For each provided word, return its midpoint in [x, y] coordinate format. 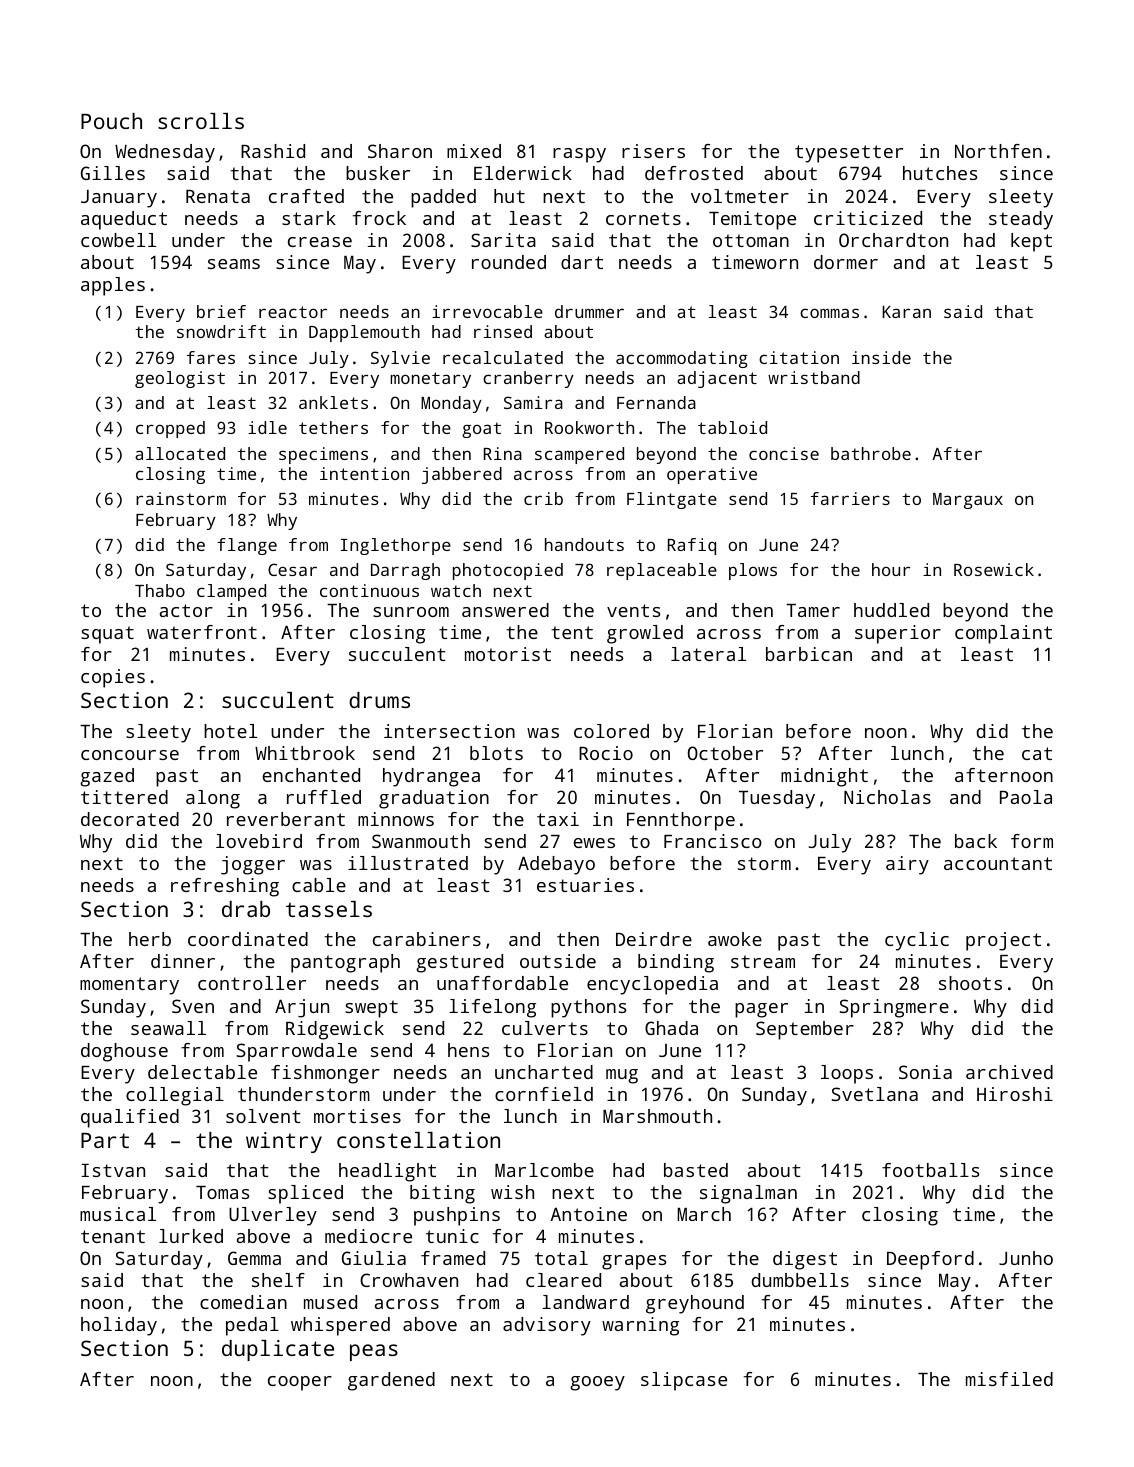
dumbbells [800, 1280]
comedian [243, 1302]
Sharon [400, 151]
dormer [846, 262]
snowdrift [221, 331]
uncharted [544, 1072]
